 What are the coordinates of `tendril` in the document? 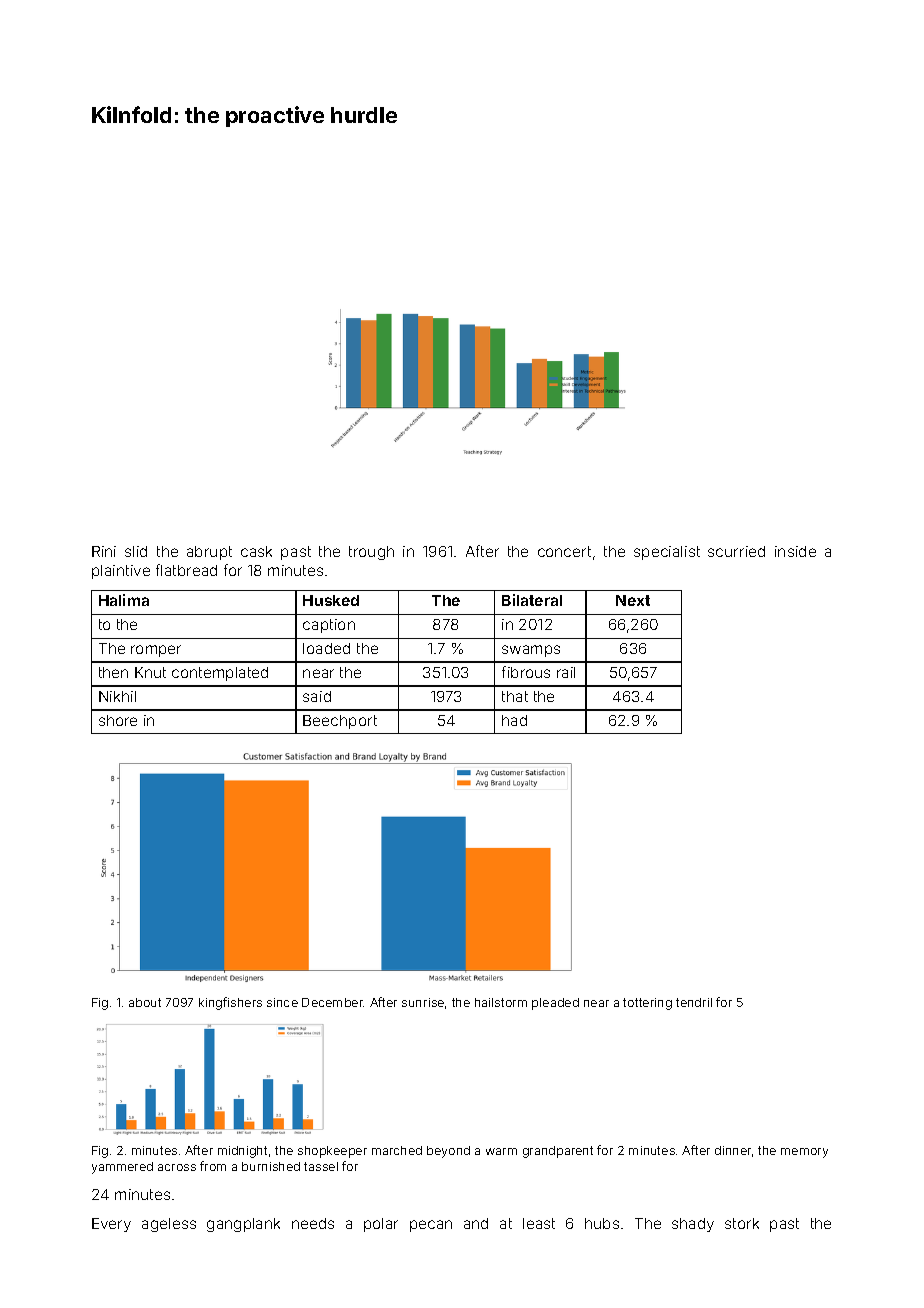 It's located at (694, 1002).
